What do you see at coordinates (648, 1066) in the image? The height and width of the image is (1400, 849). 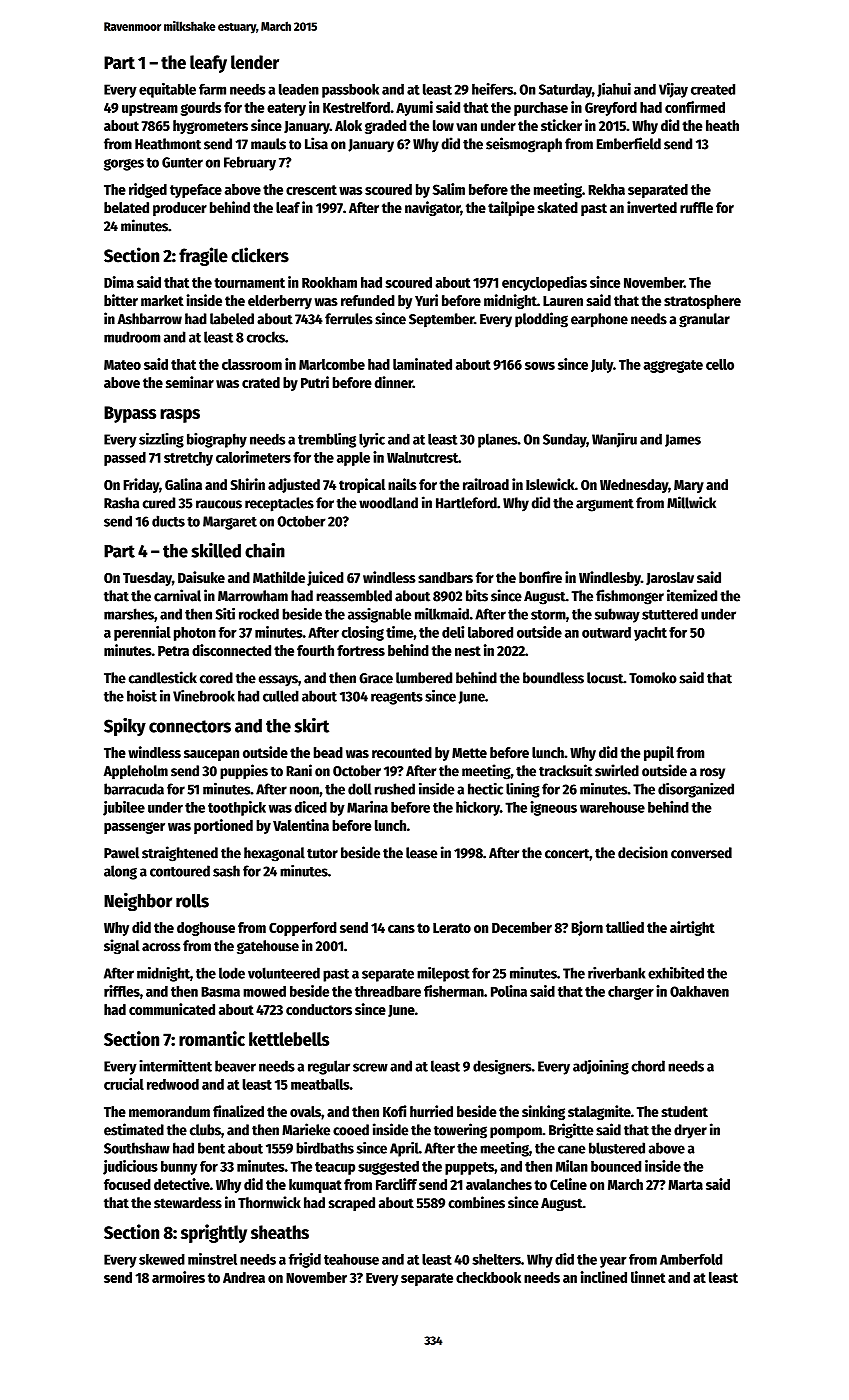 I see `chord` at bounding box center [648, 1066].
